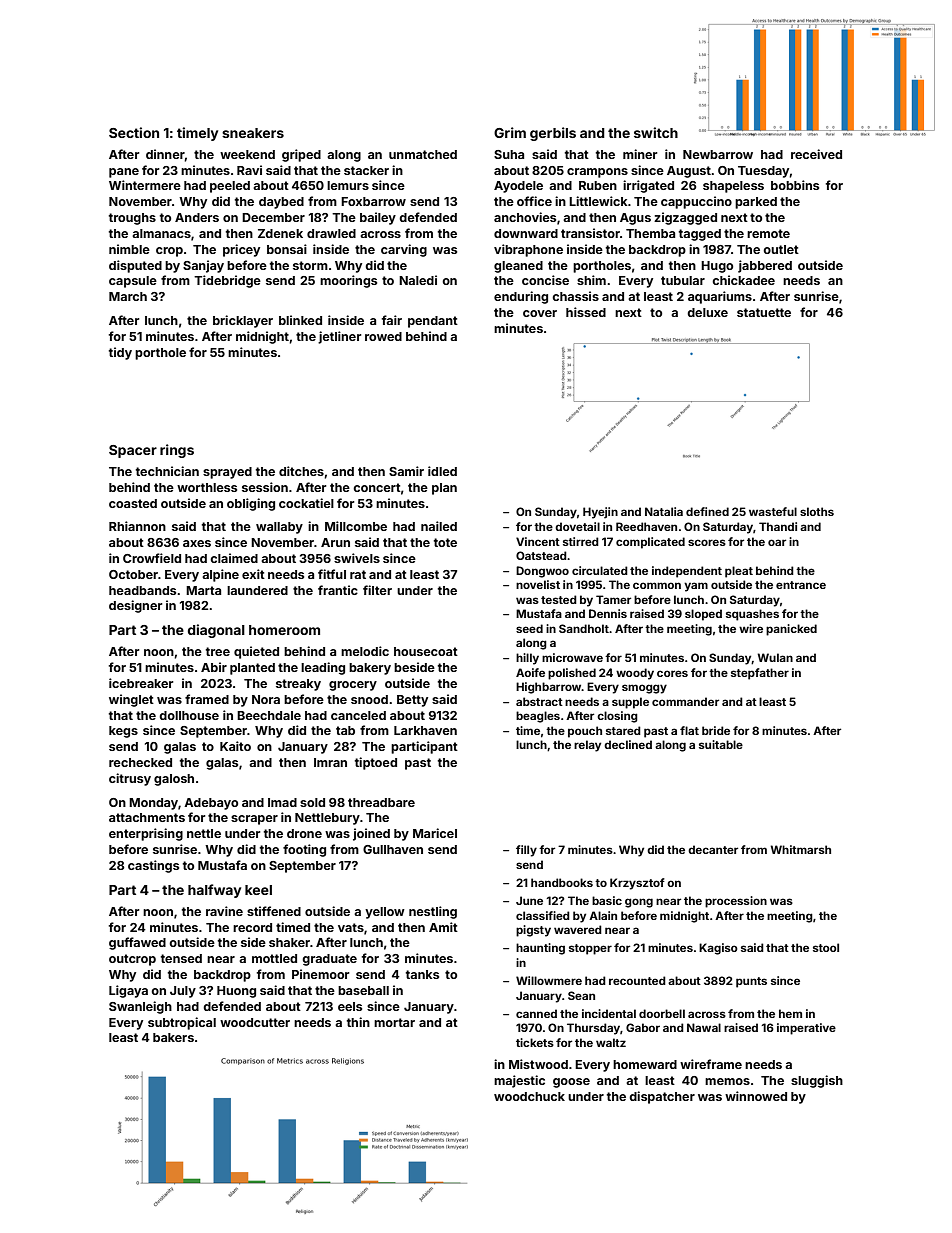 Image resolution: width=952 pixels, height=1233 pixels. I want to click on beagles, so click(538, 717).
